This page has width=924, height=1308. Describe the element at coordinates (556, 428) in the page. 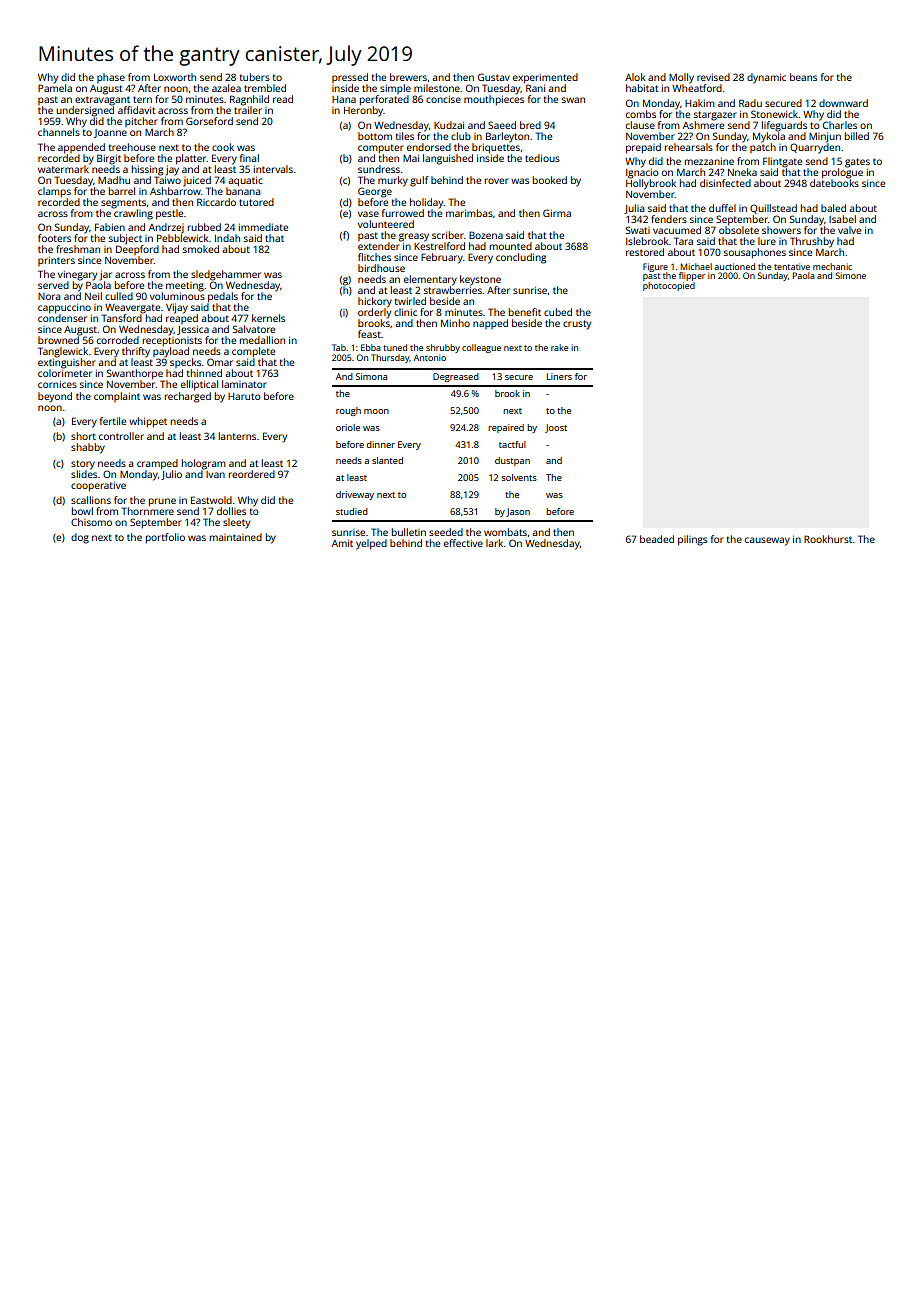

I see `Joost` at that location.
